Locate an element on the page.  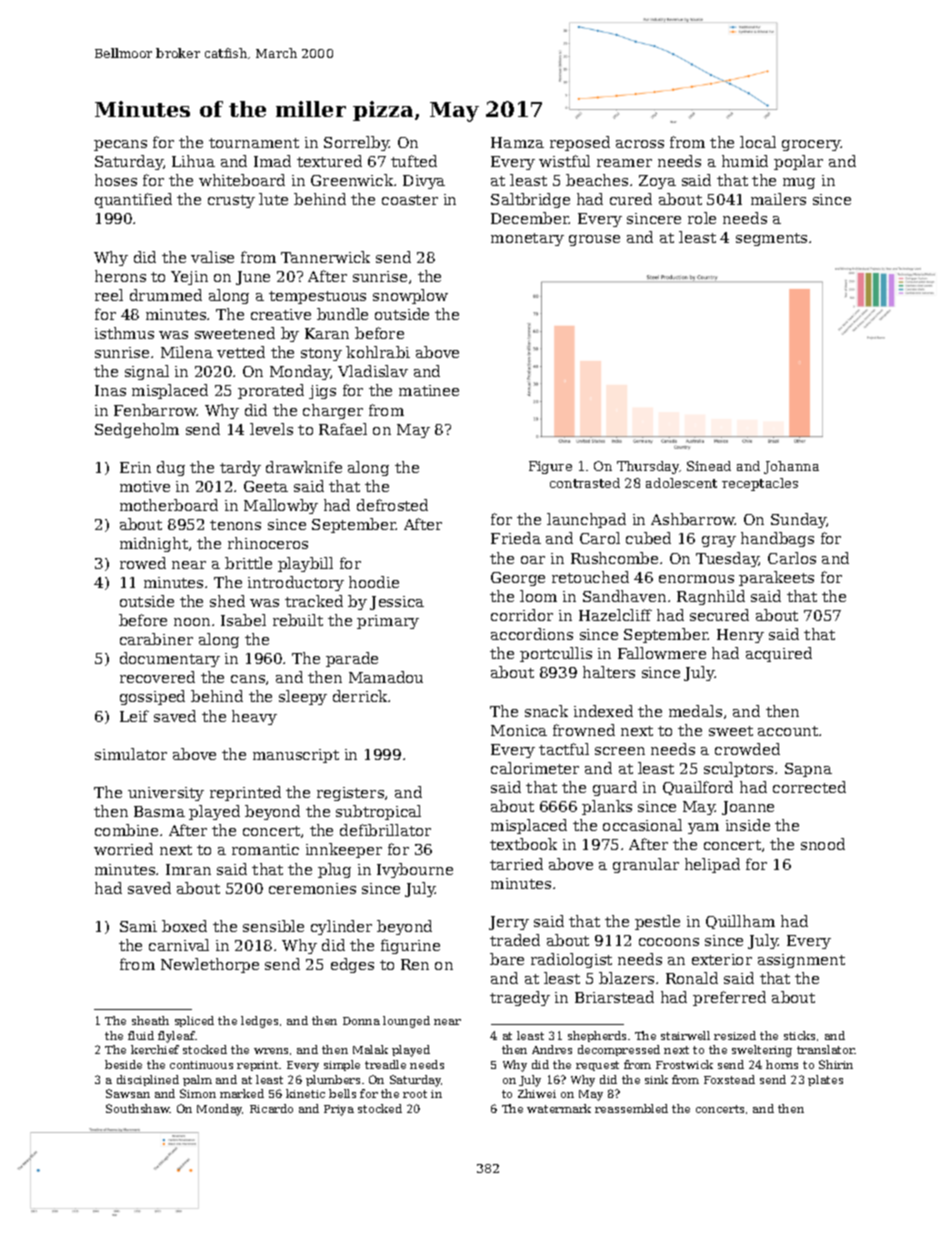
Southshaw is located at coordinates (138, 1108).
